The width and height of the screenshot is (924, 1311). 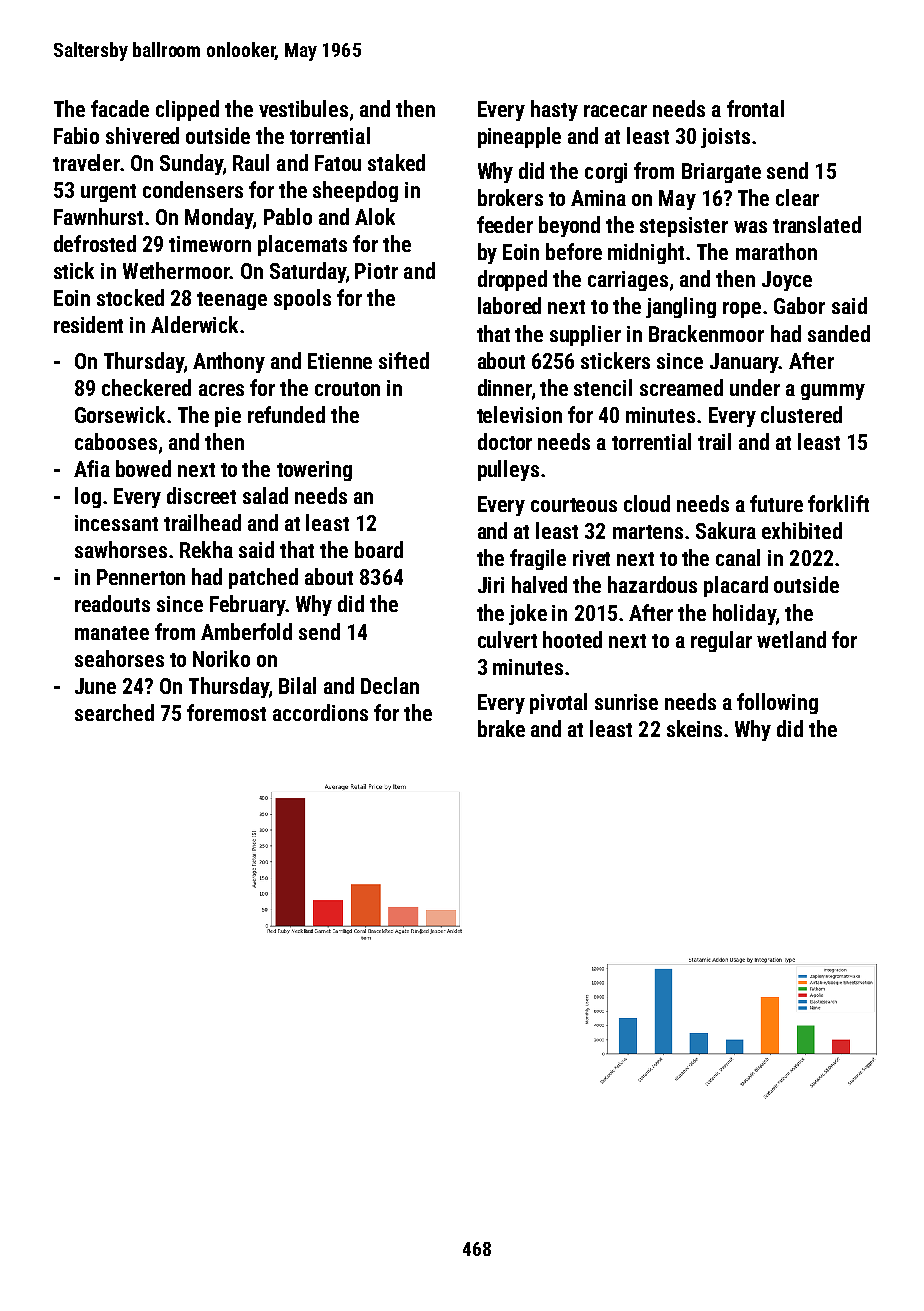 I want to click on Joyce, so click(x=787, y=281).
